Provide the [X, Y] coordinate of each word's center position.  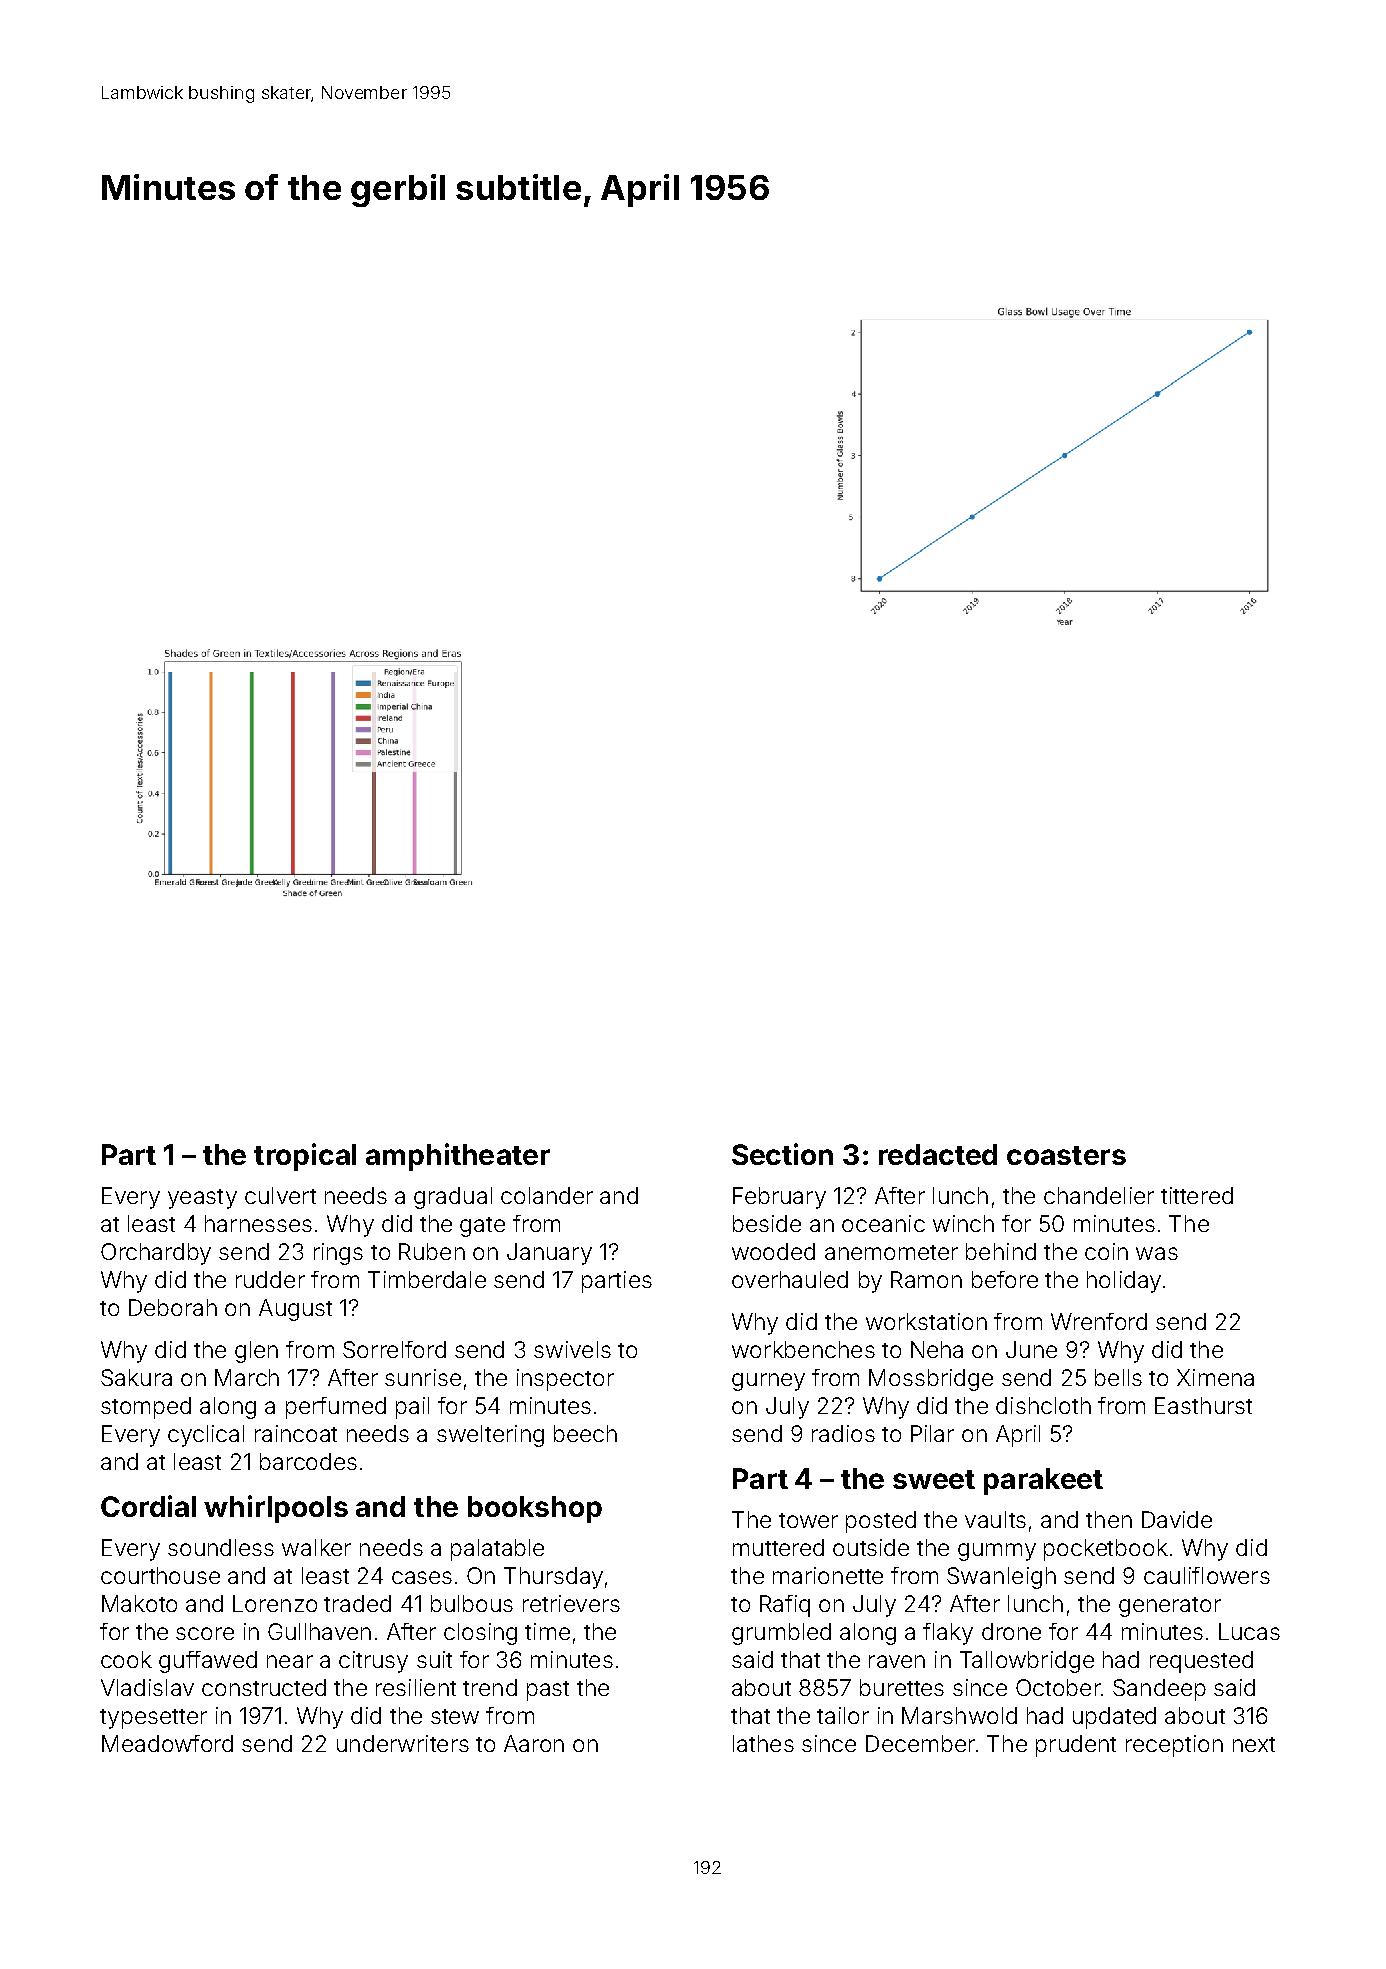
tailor [843, 1715]
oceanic [883, 1223]
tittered [1197, 1195]
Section [782, 1154]
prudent [1076, 1746]
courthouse [160, 1575]
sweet [934, 1479]
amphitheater [458, 1157]
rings [338, 1254]
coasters [1066, 1155]
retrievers [571, 1603]
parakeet [1043, 1481]
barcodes [308, 1461]
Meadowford [167, 1743]
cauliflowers [1207, 1575]
